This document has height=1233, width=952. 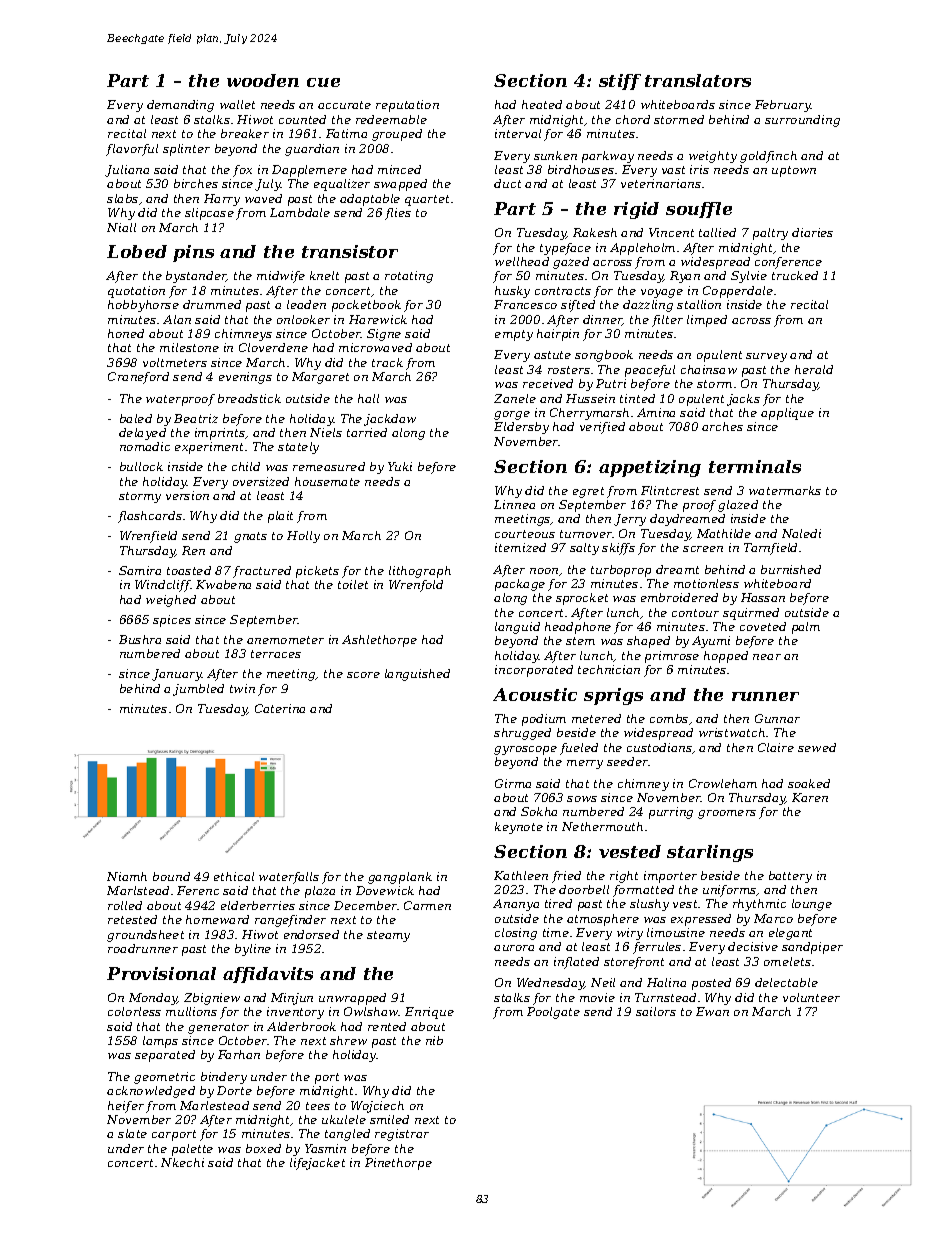 What do you see at coordinates (711, 642) in the document?
I see `Ayumi` at bounding box center [711, 642].
